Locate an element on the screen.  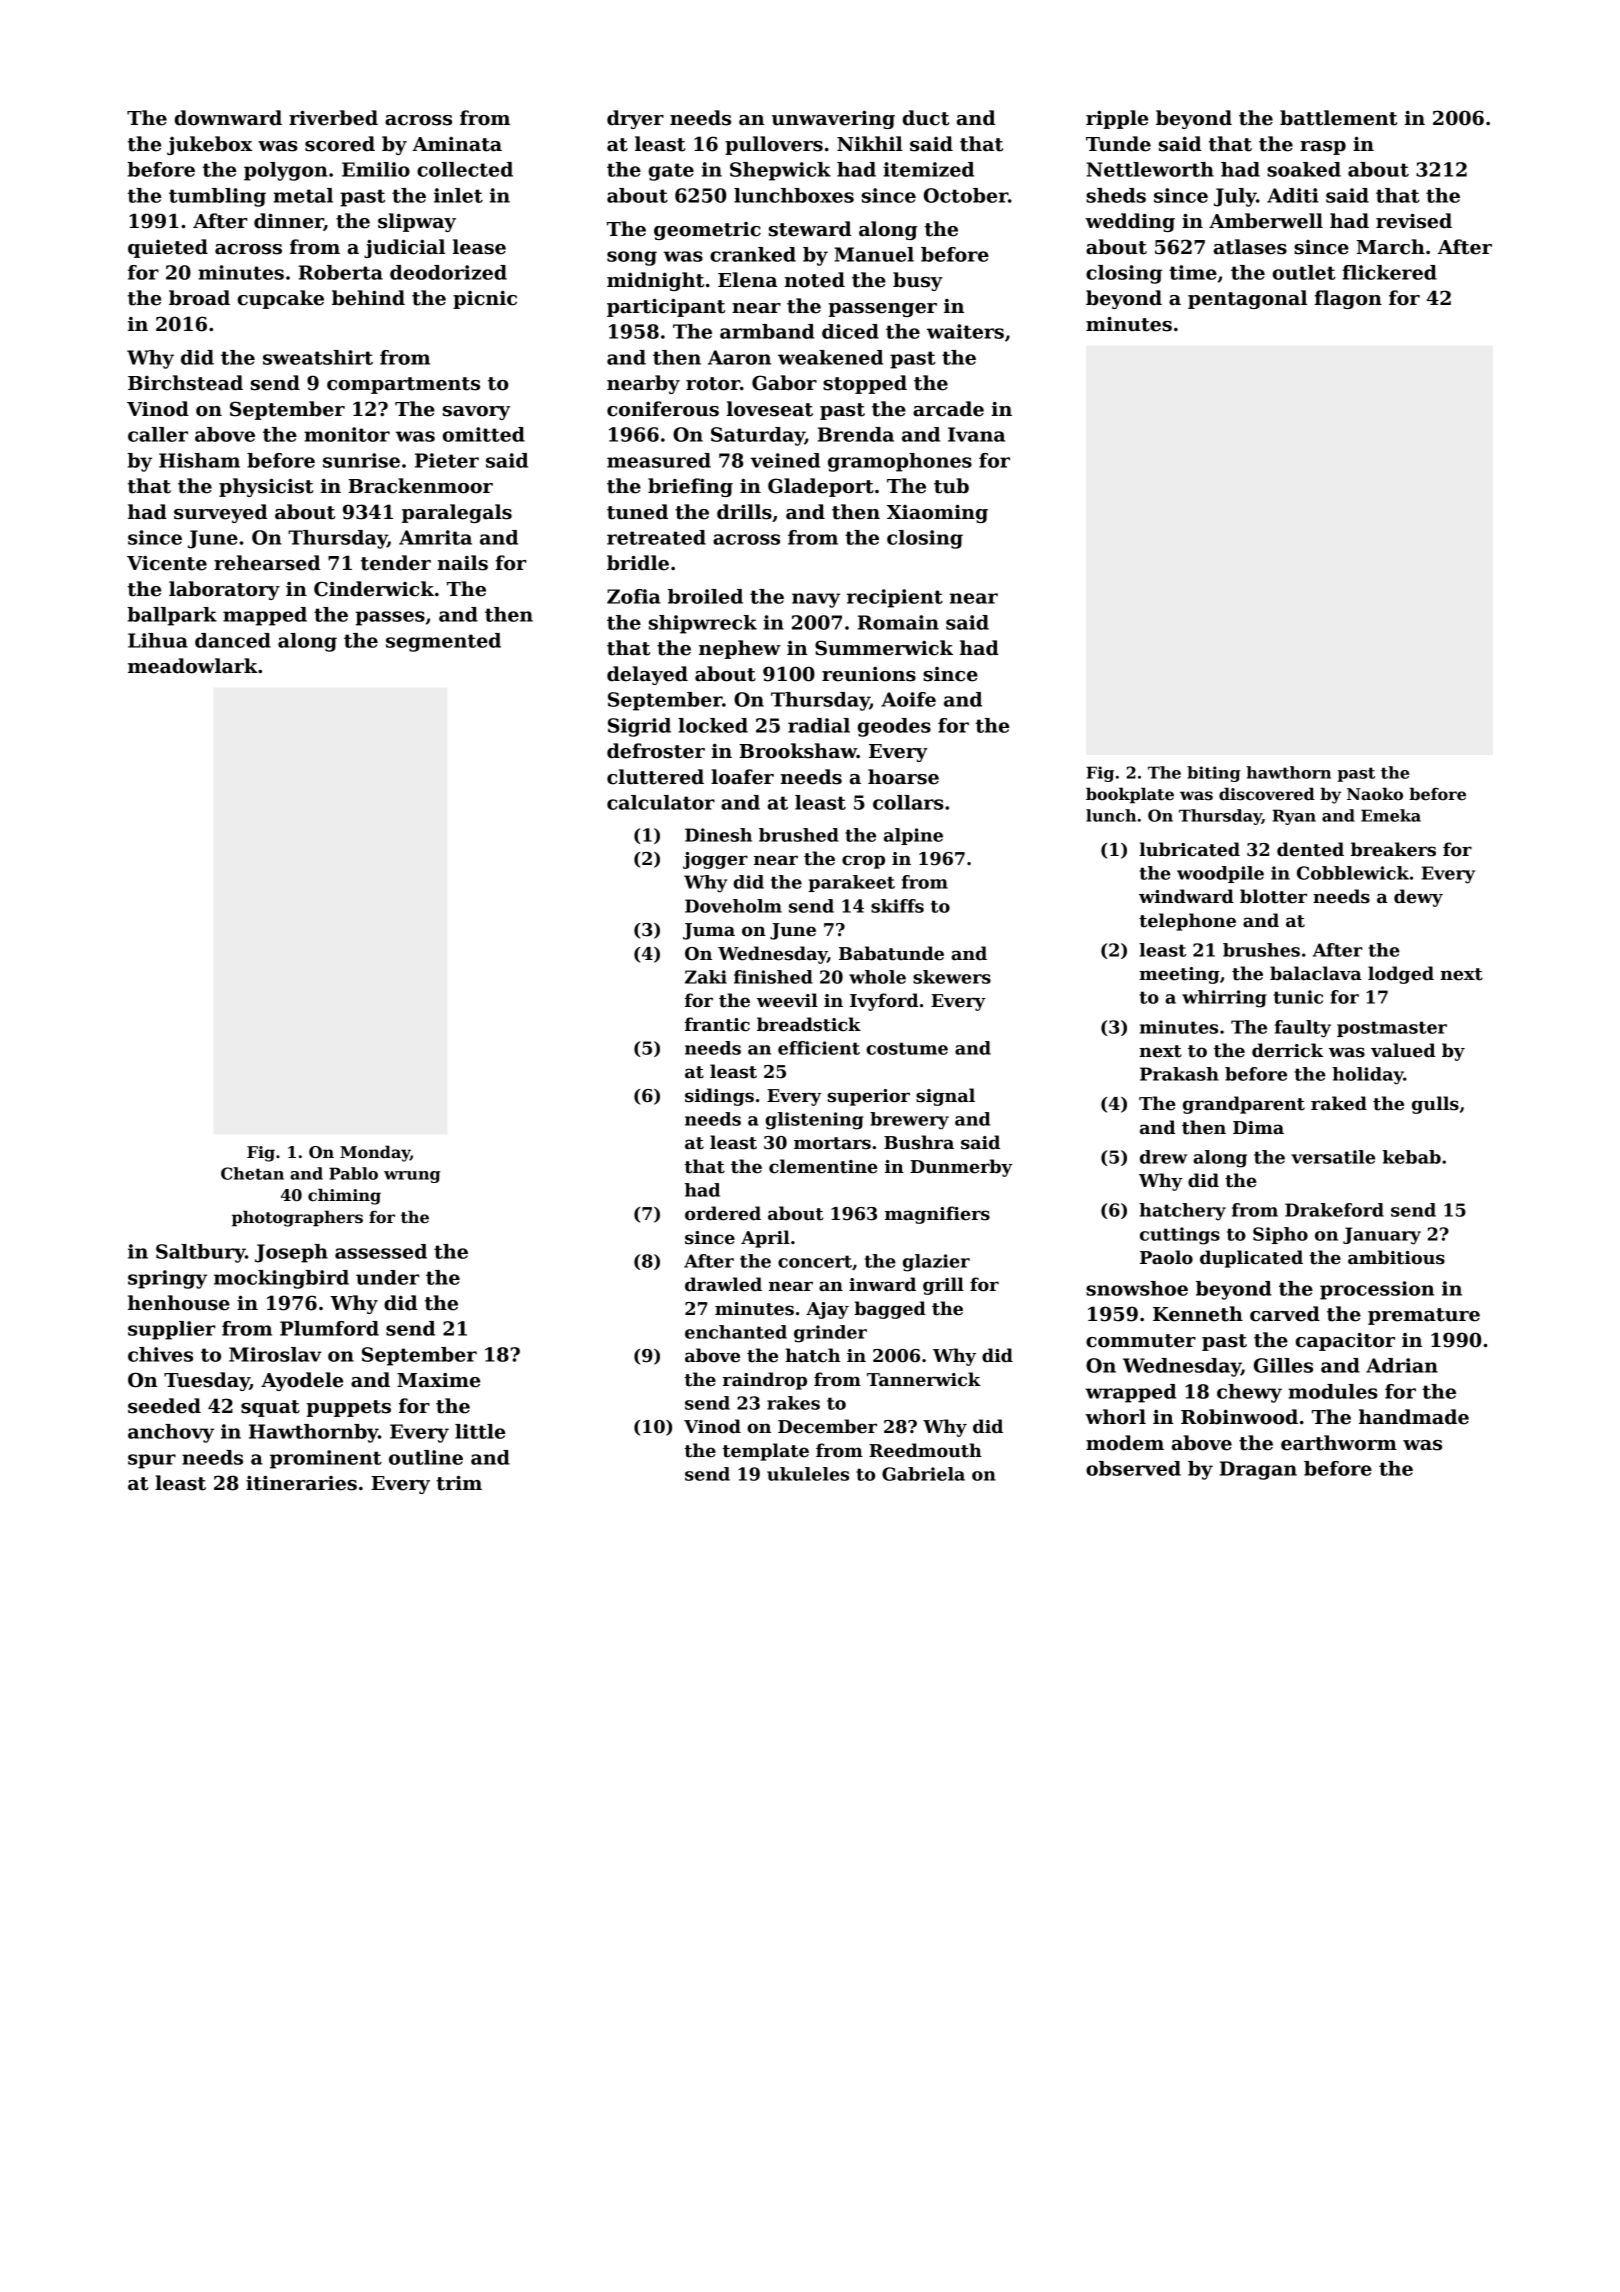
flickered is located at coordinates (1389, 272).
